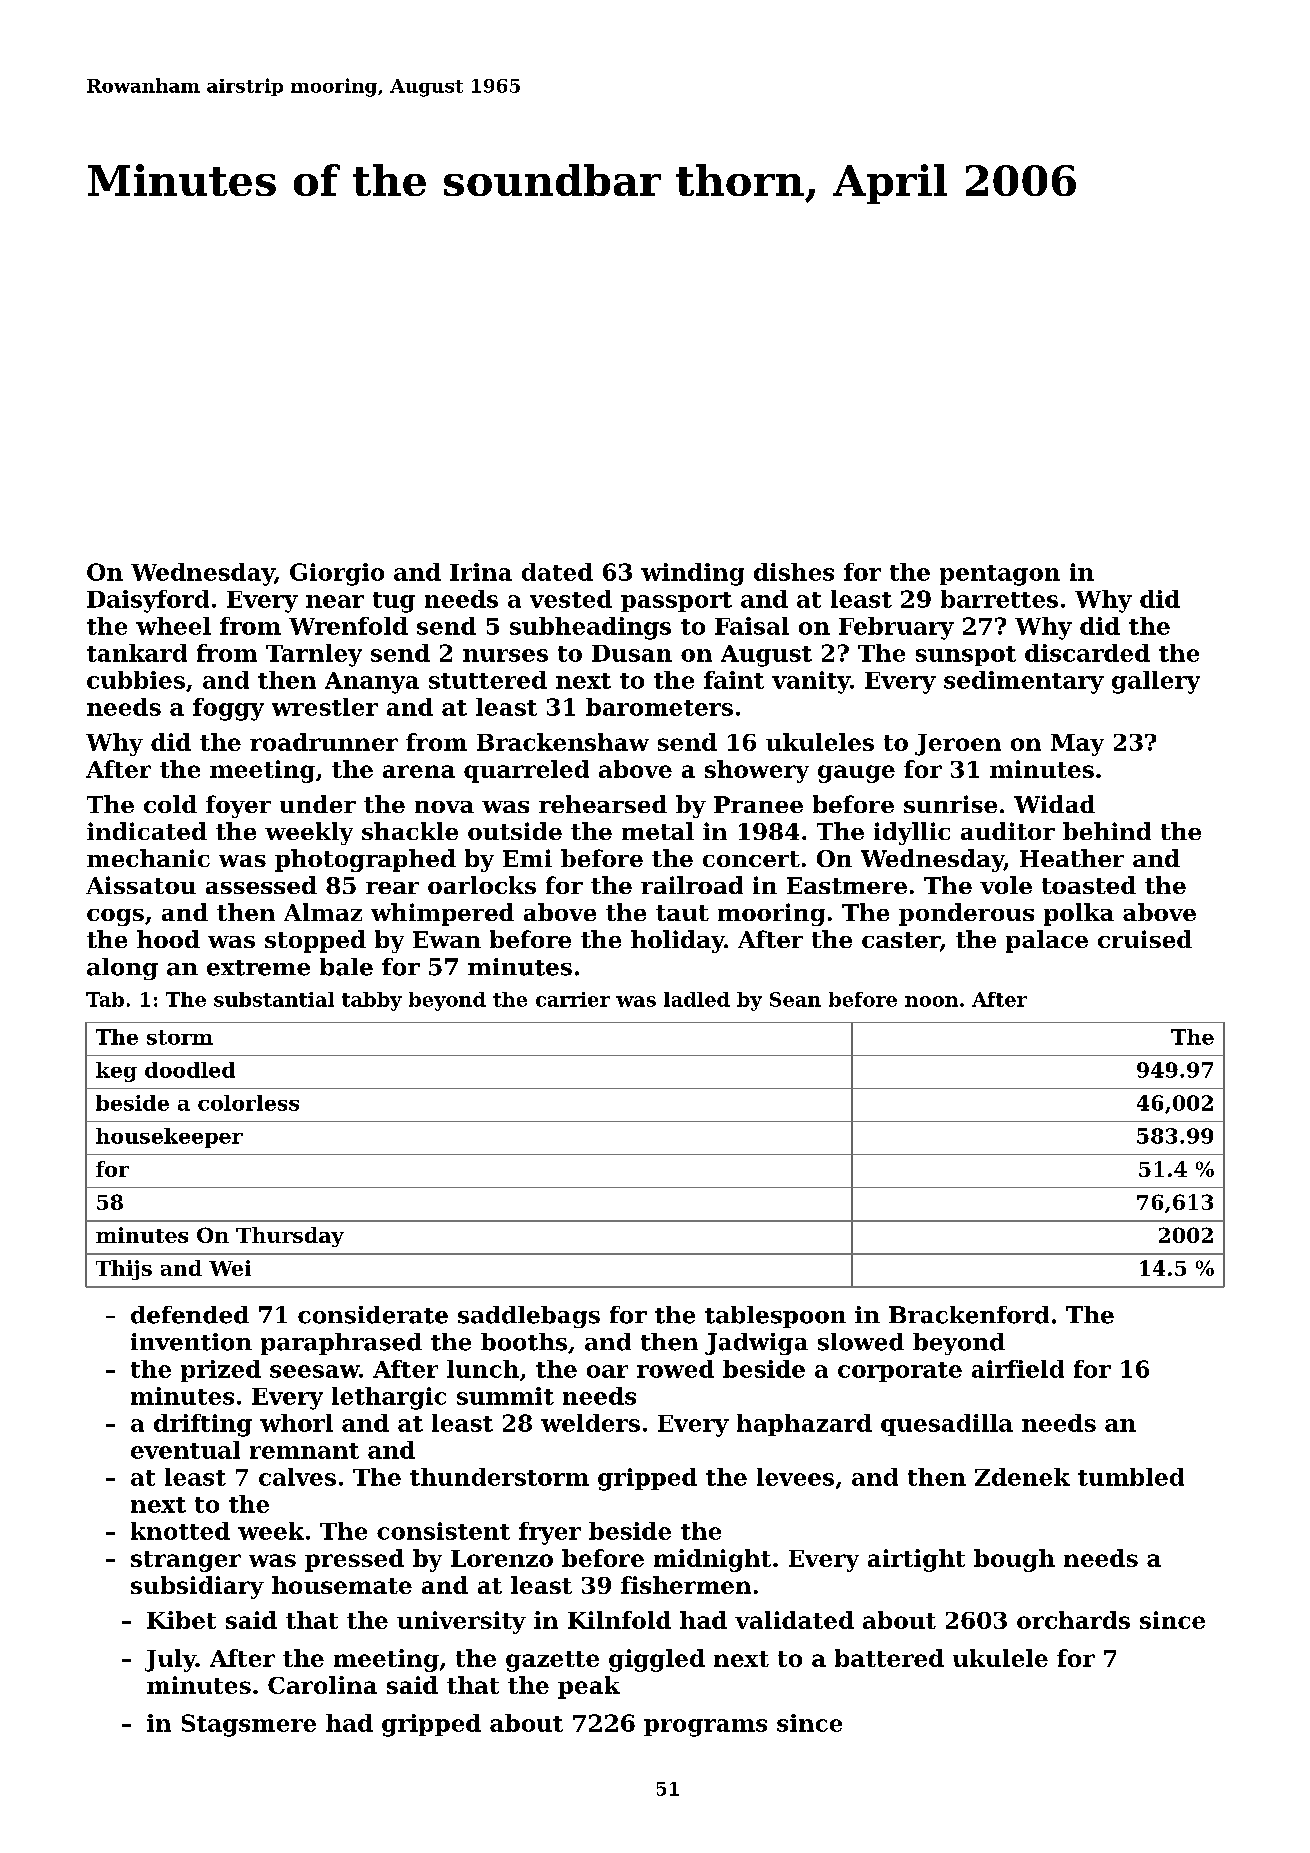 The image size is (1310, 1853). Describe the element at coordinates (148, 601) in the document. I see `Daisyford` at that location.
